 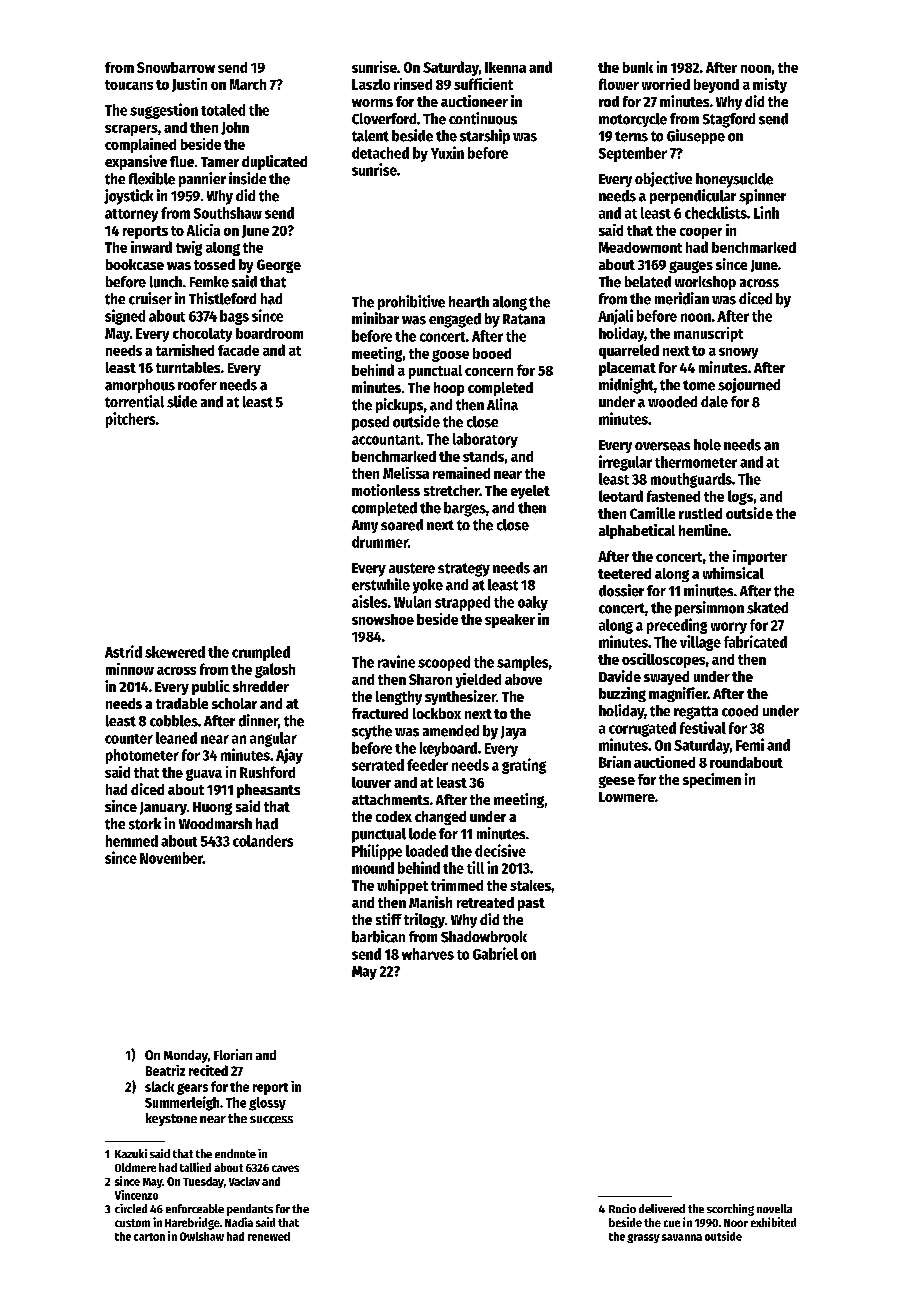 I want to click on leaned, so click(x=176, y=738).
